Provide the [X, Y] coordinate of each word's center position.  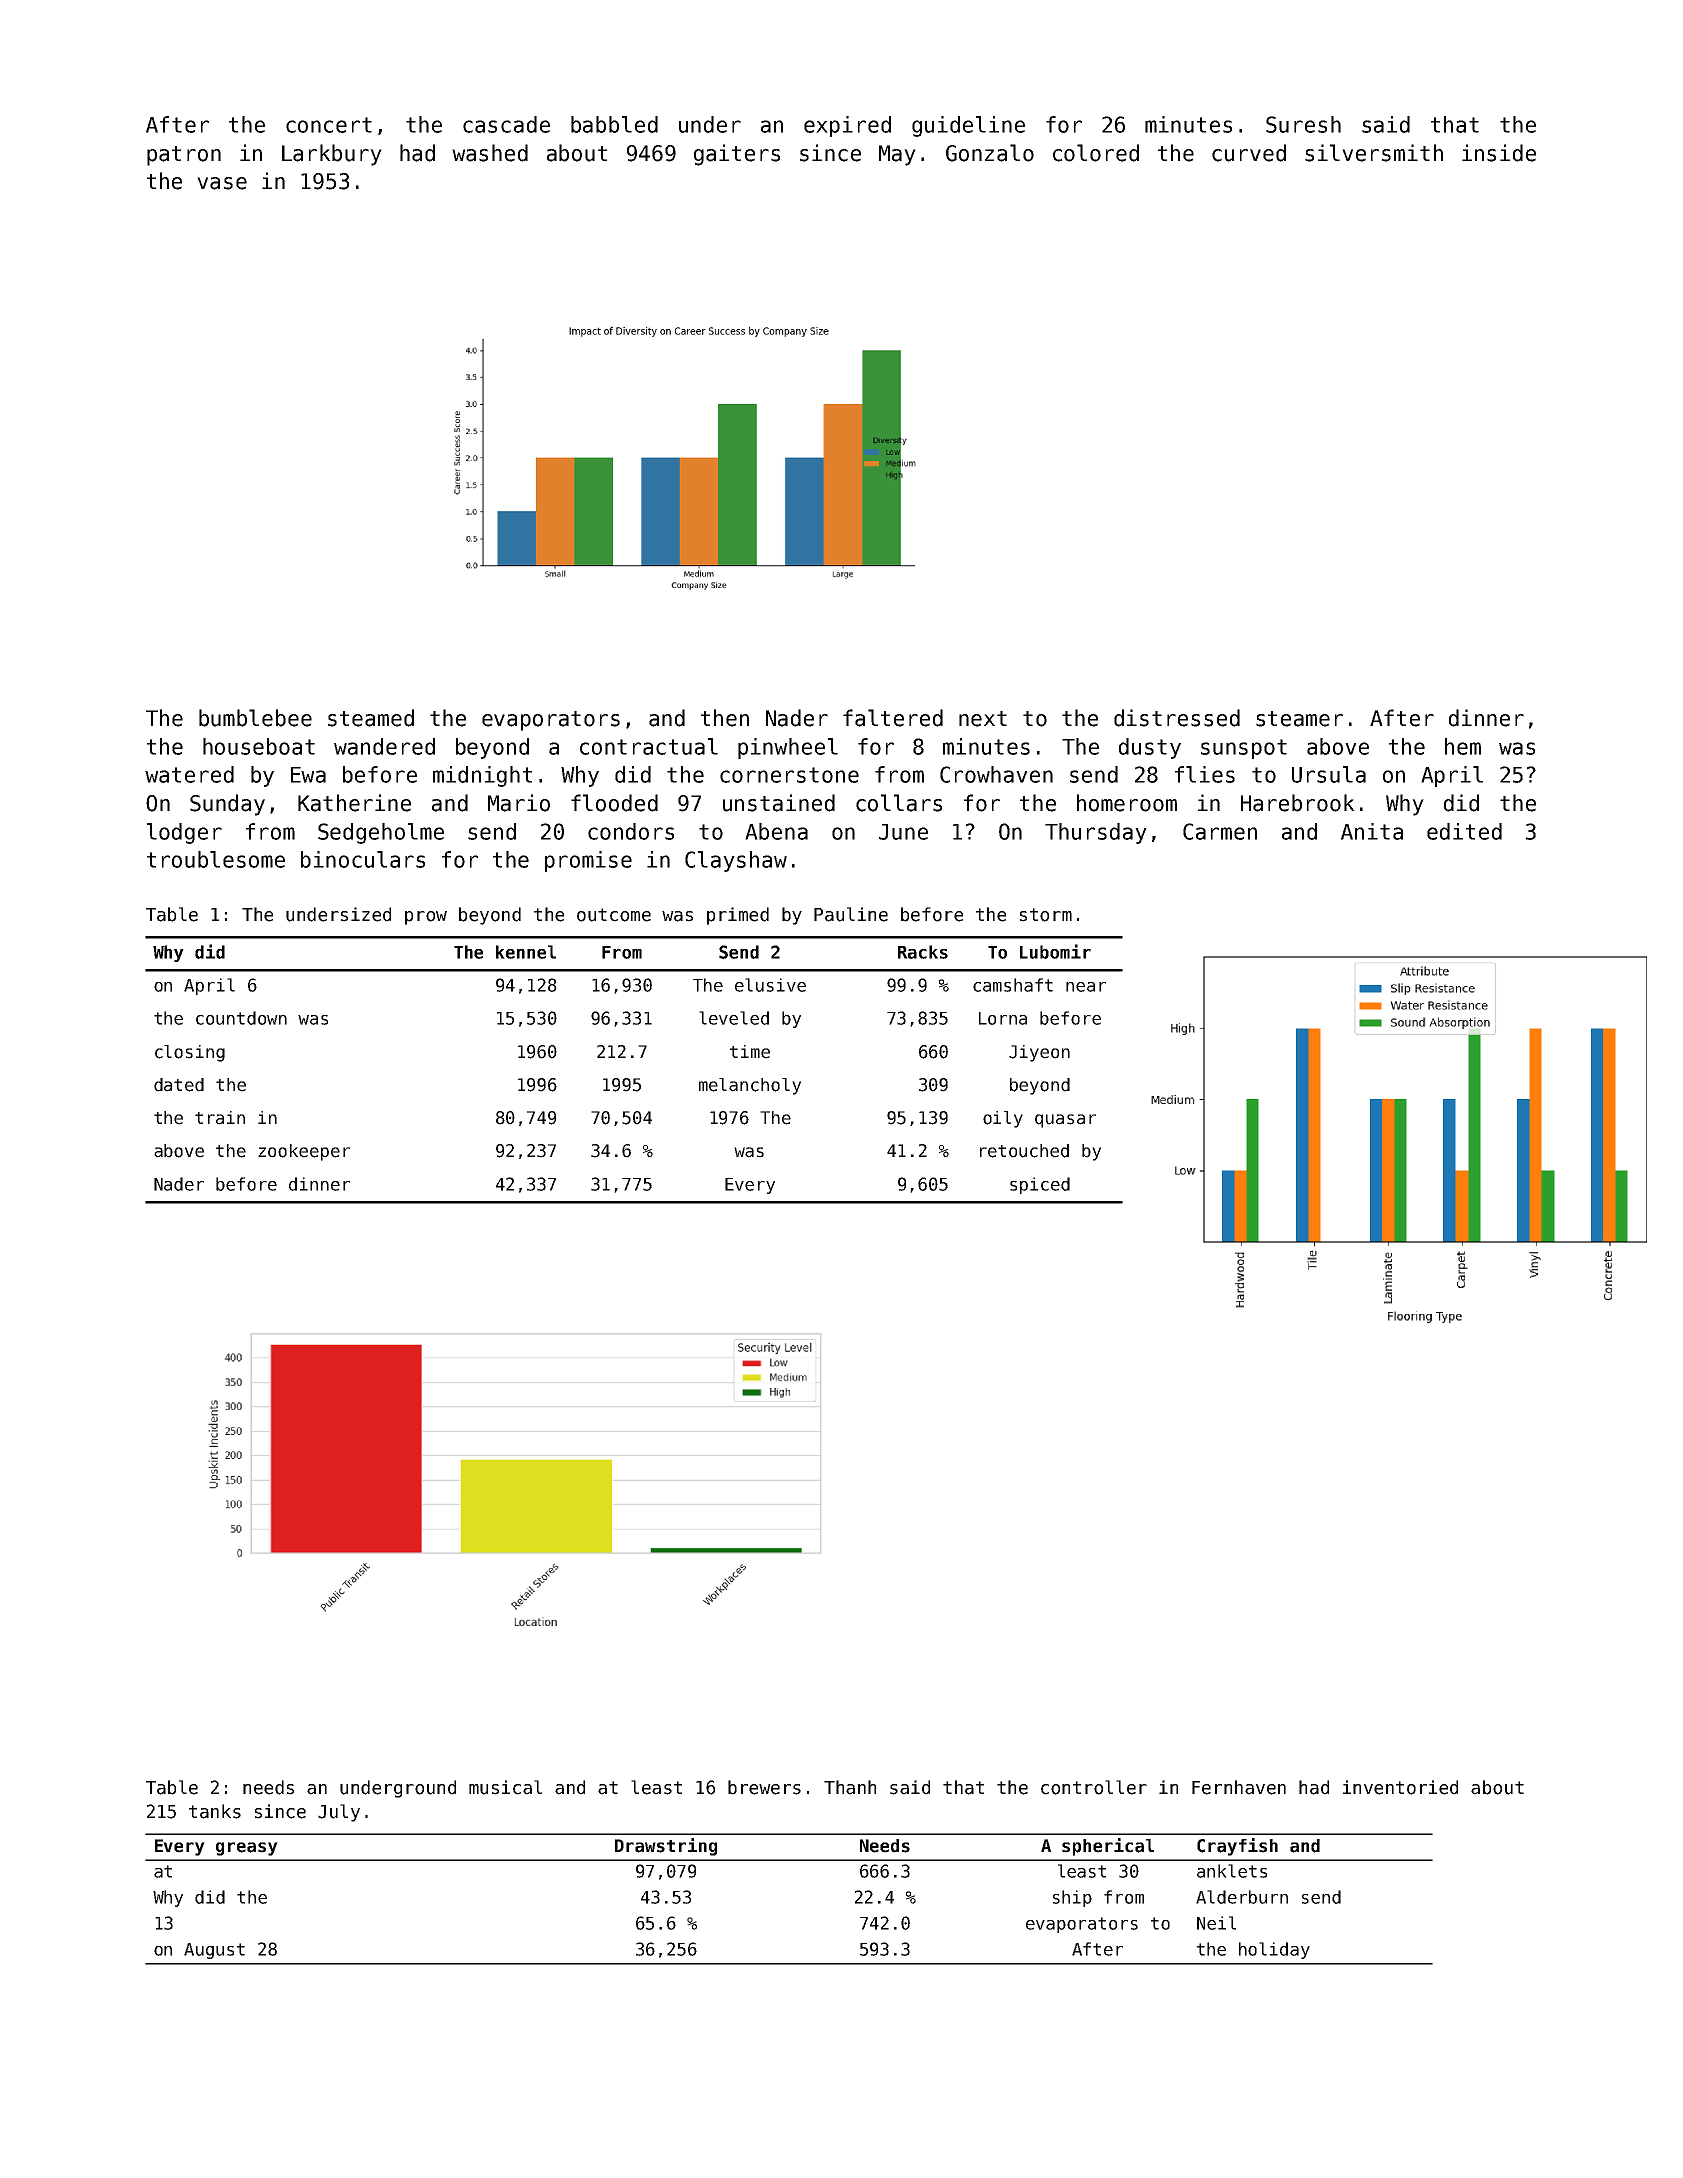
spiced [1040, 1185]
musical [505, 1787]
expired [847, 126]
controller [1094, 1787]
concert [329, 125]
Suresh [1303, 124]
